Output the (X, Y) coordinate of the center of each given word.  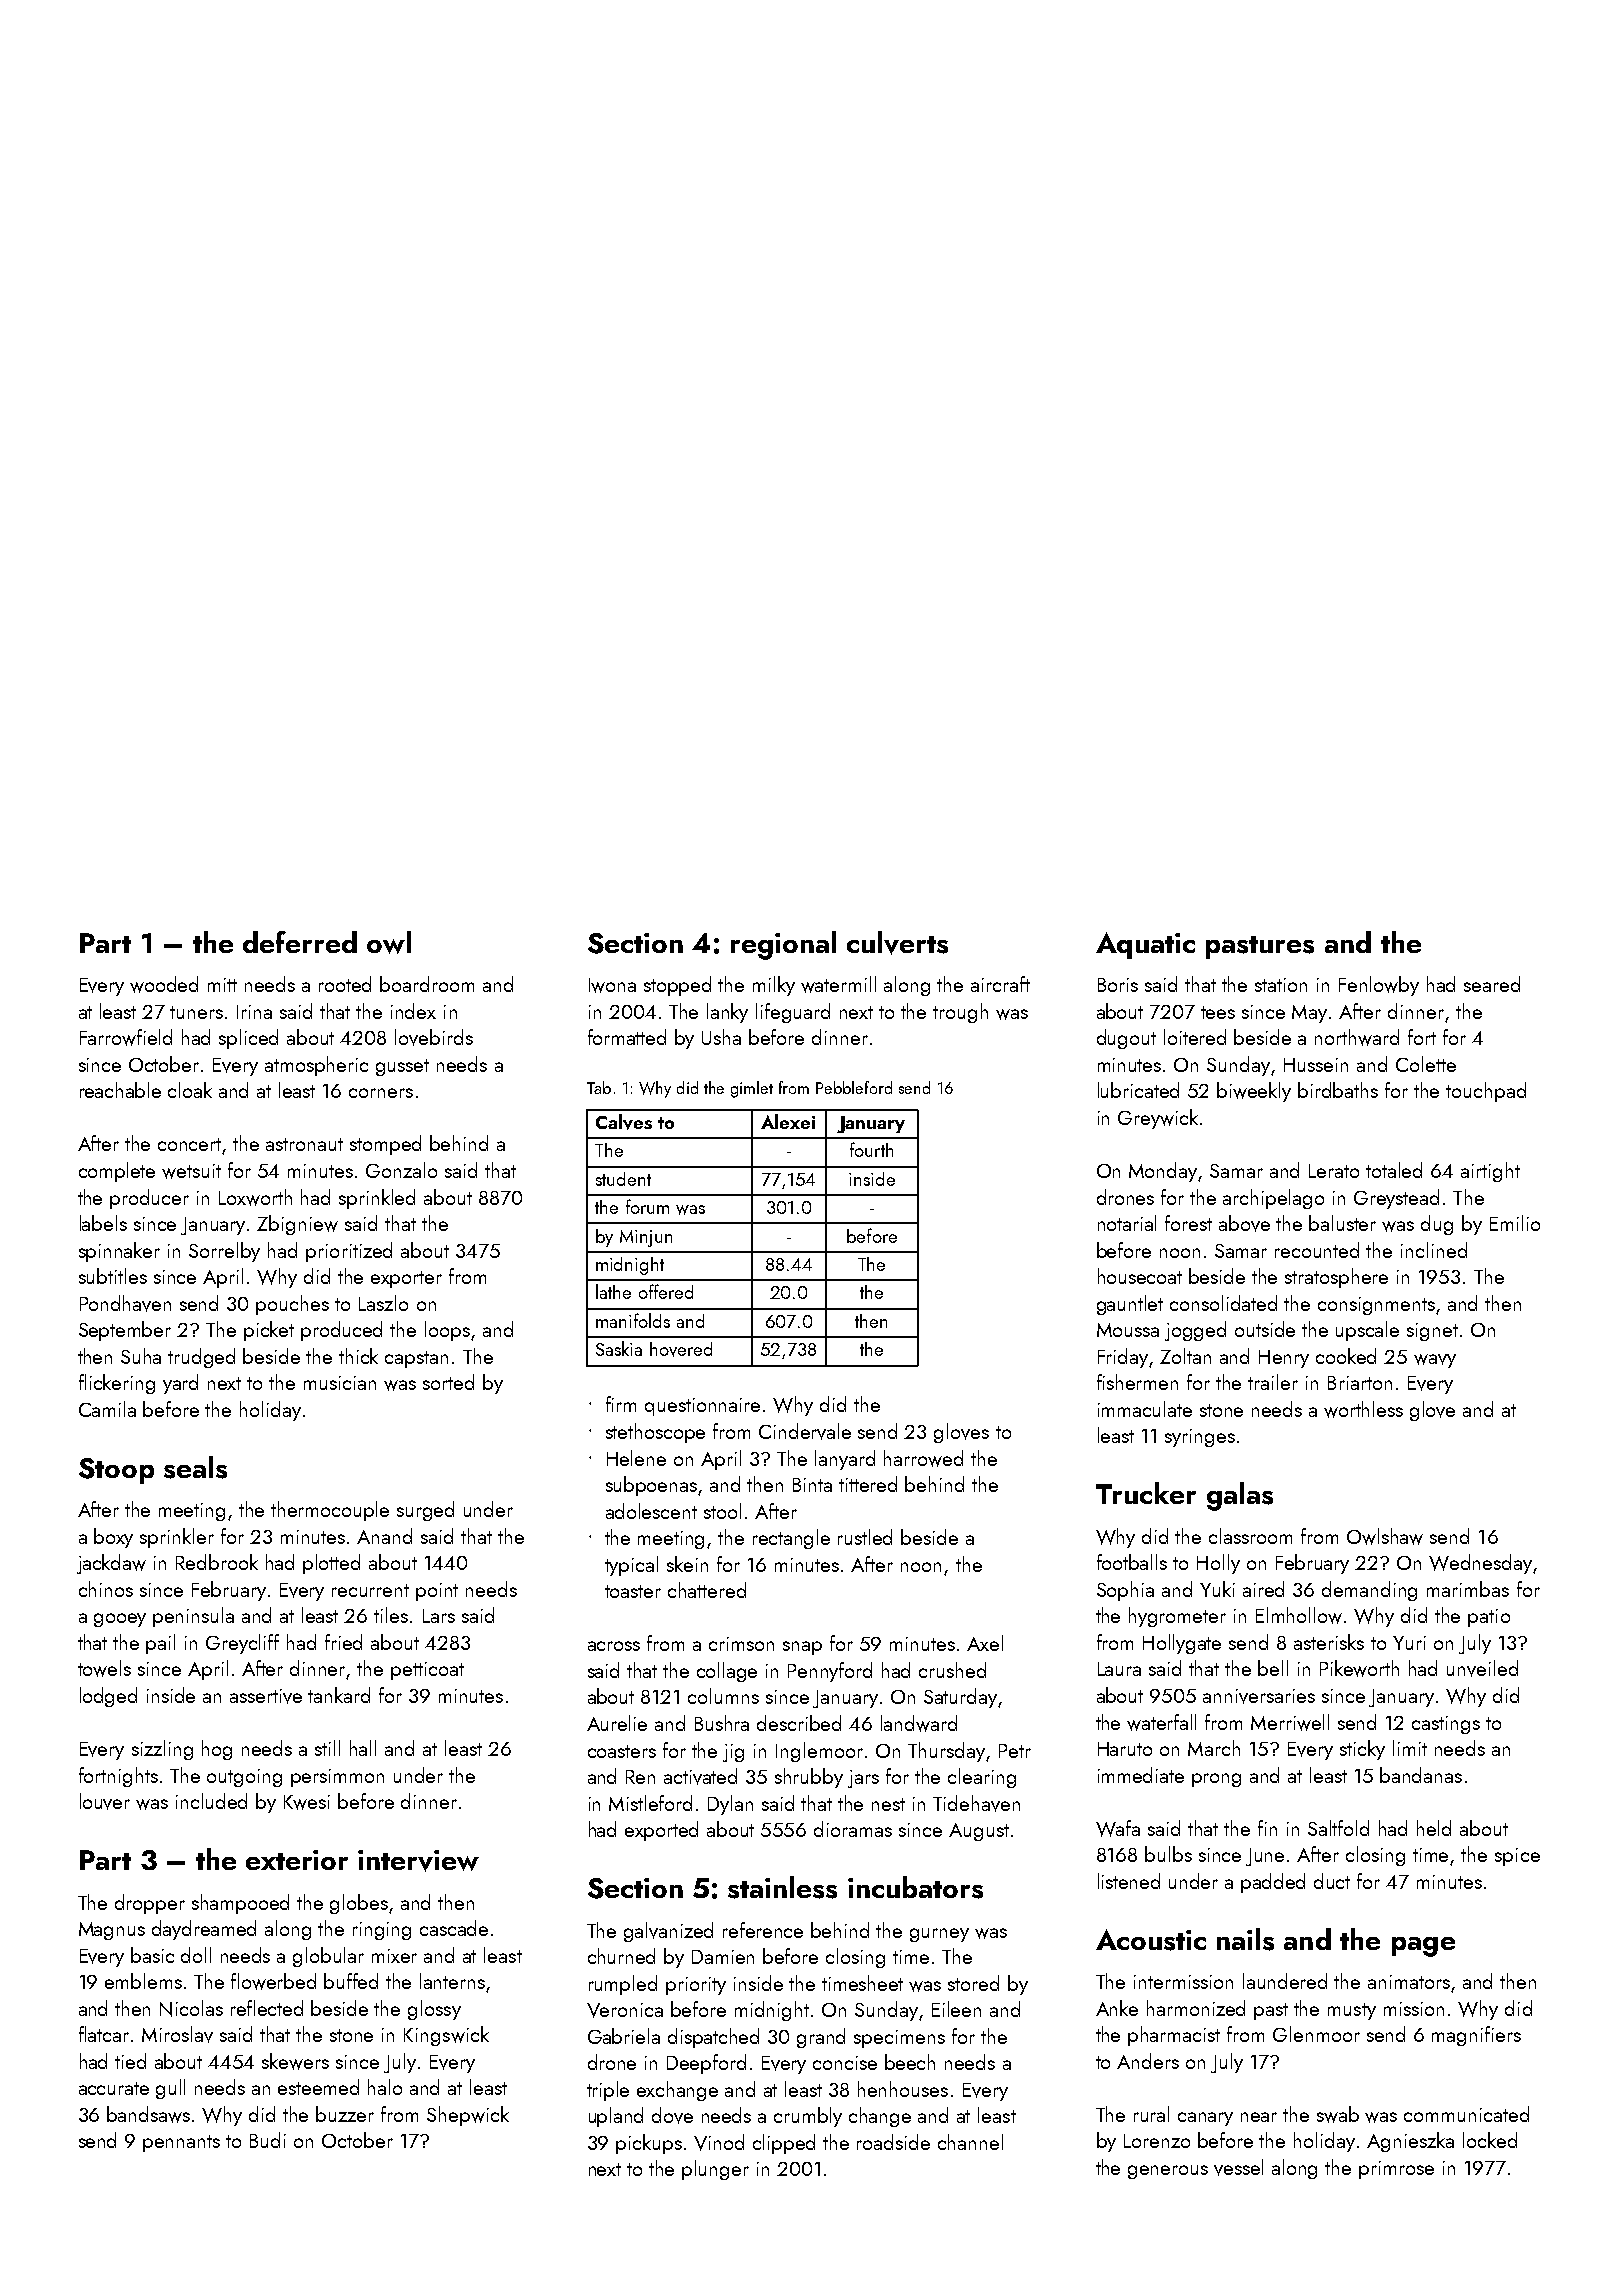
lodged (108, 1697)
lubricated (1138, 1090)
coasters (622, 1751)
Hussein (1316, 1065)
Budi (268, 2140)
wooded (164, 984)
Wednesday (1480, 1564)
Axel (985, 1643)
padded (1273, 1883)
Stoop (116, 1471)
